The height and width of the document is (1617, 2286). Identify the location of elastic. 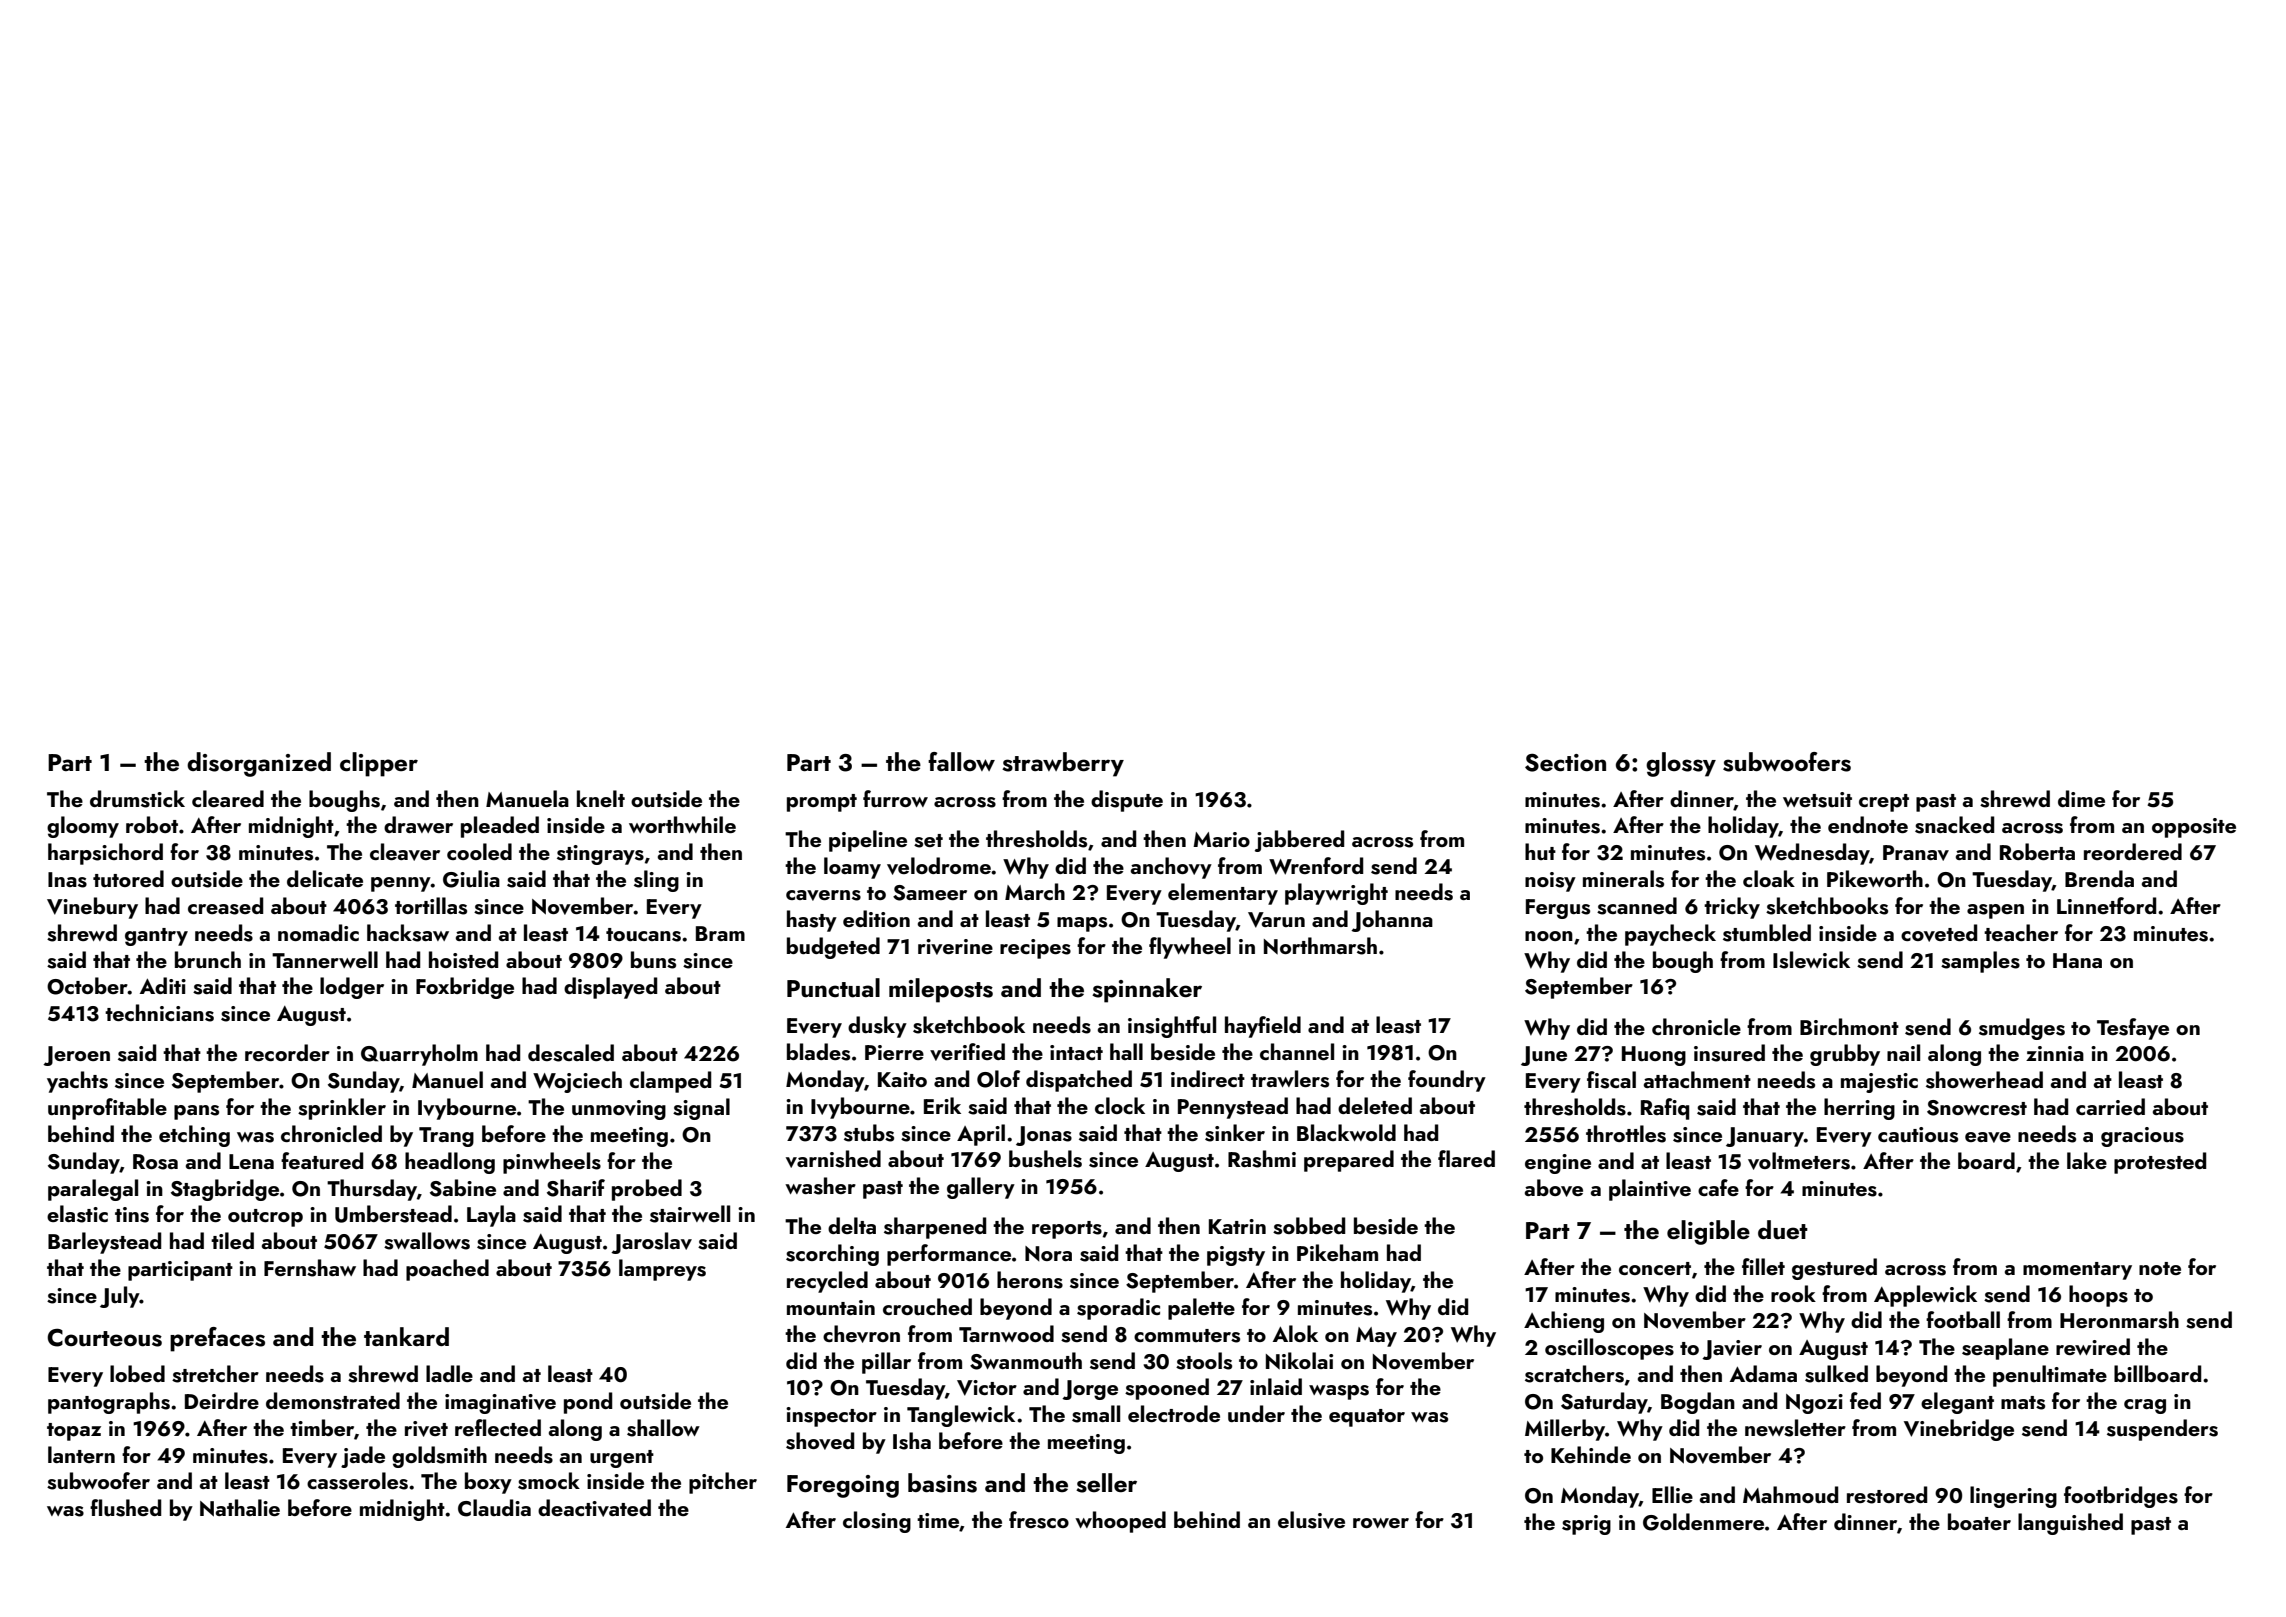
(77, 1214).
